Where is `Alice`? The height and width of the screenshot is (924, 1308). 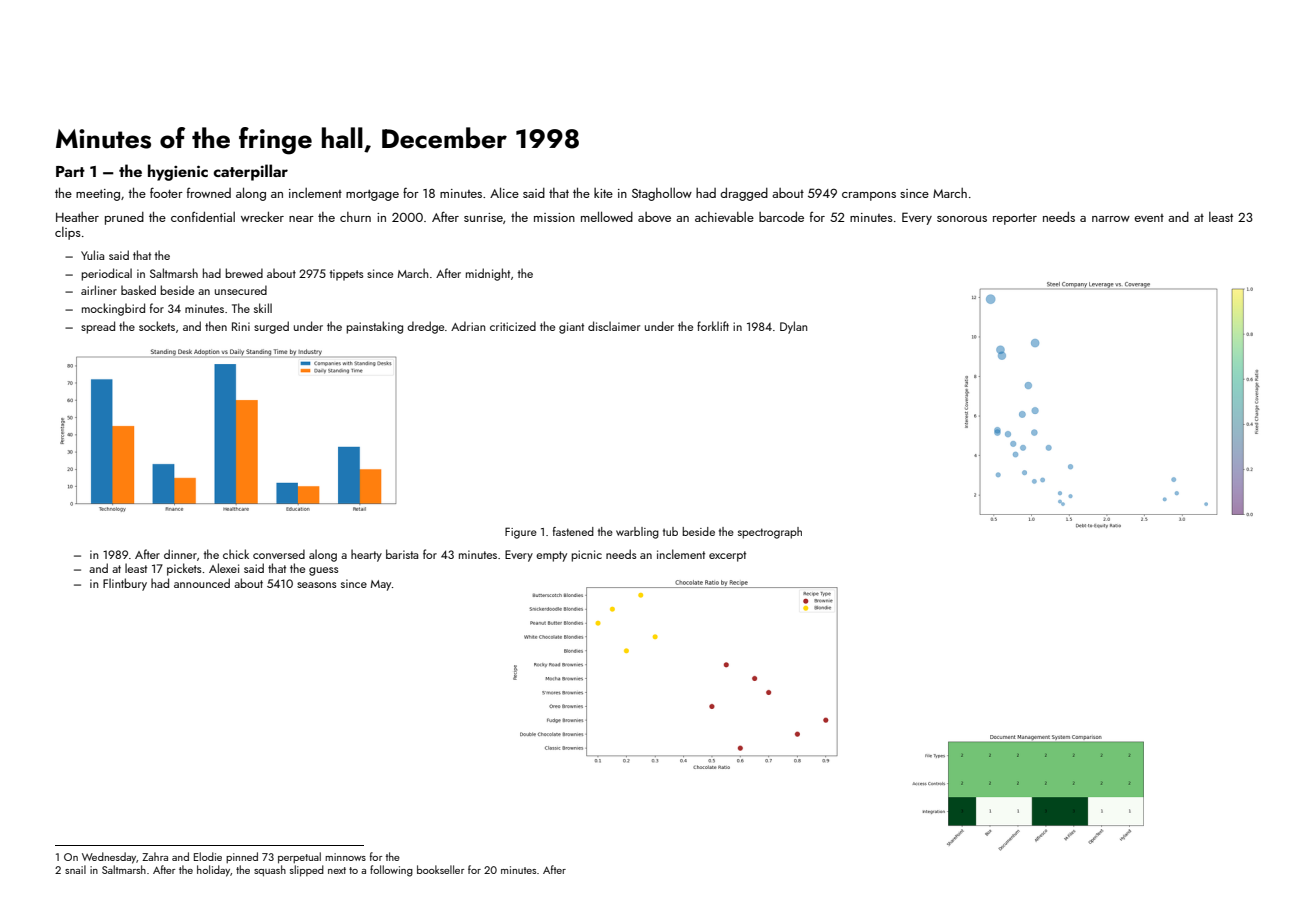 Alice is located at coordinates (504, 192).
